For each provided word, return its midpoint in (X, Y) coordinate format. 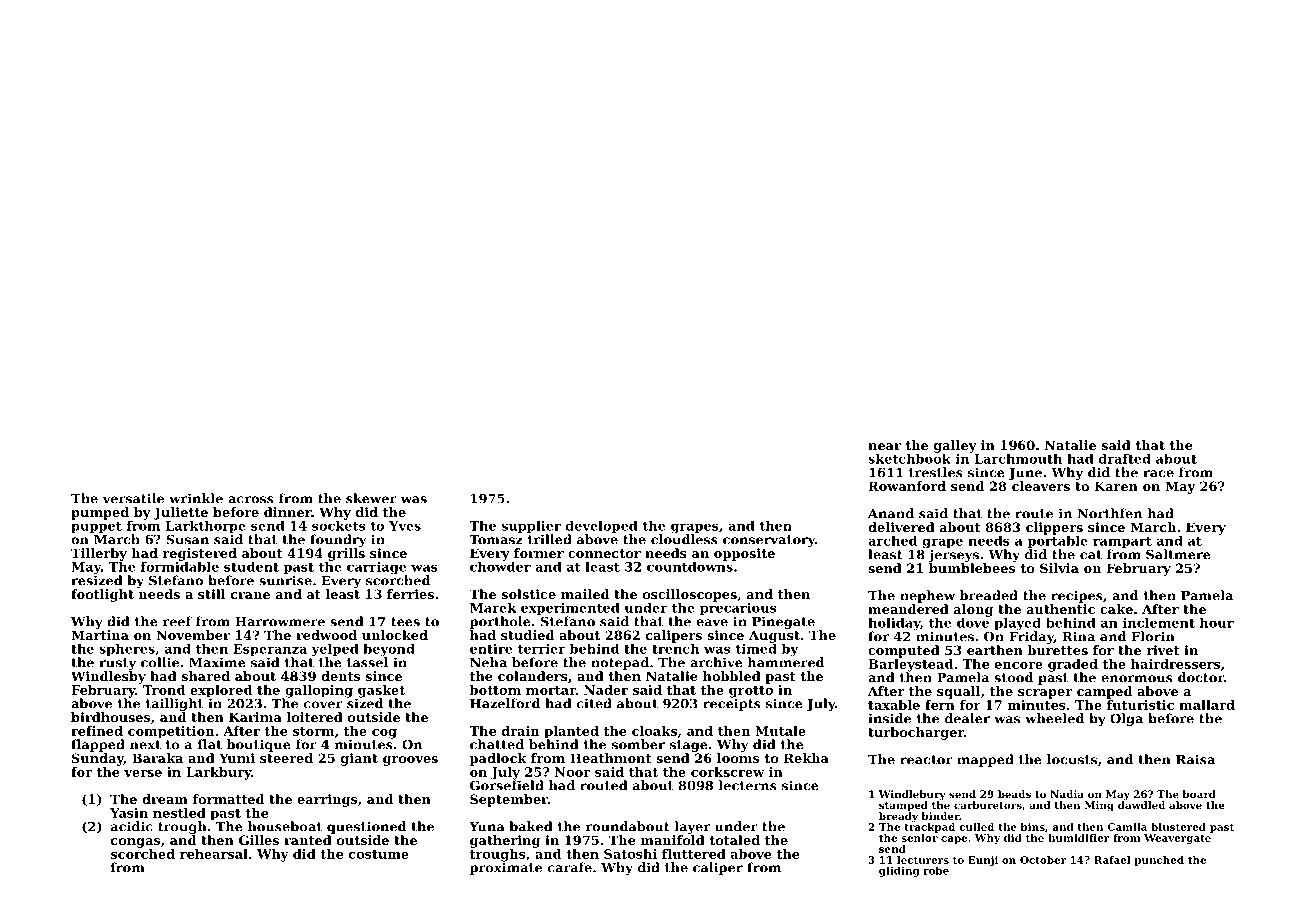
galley (955, 446)
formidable (180, 567)
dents (340, 676)
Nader (606, 690)
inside (889, 718)
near (884, 446)
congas (135, 843)
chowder (500, 567)
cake (1116, 609)
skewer (371, 498)
